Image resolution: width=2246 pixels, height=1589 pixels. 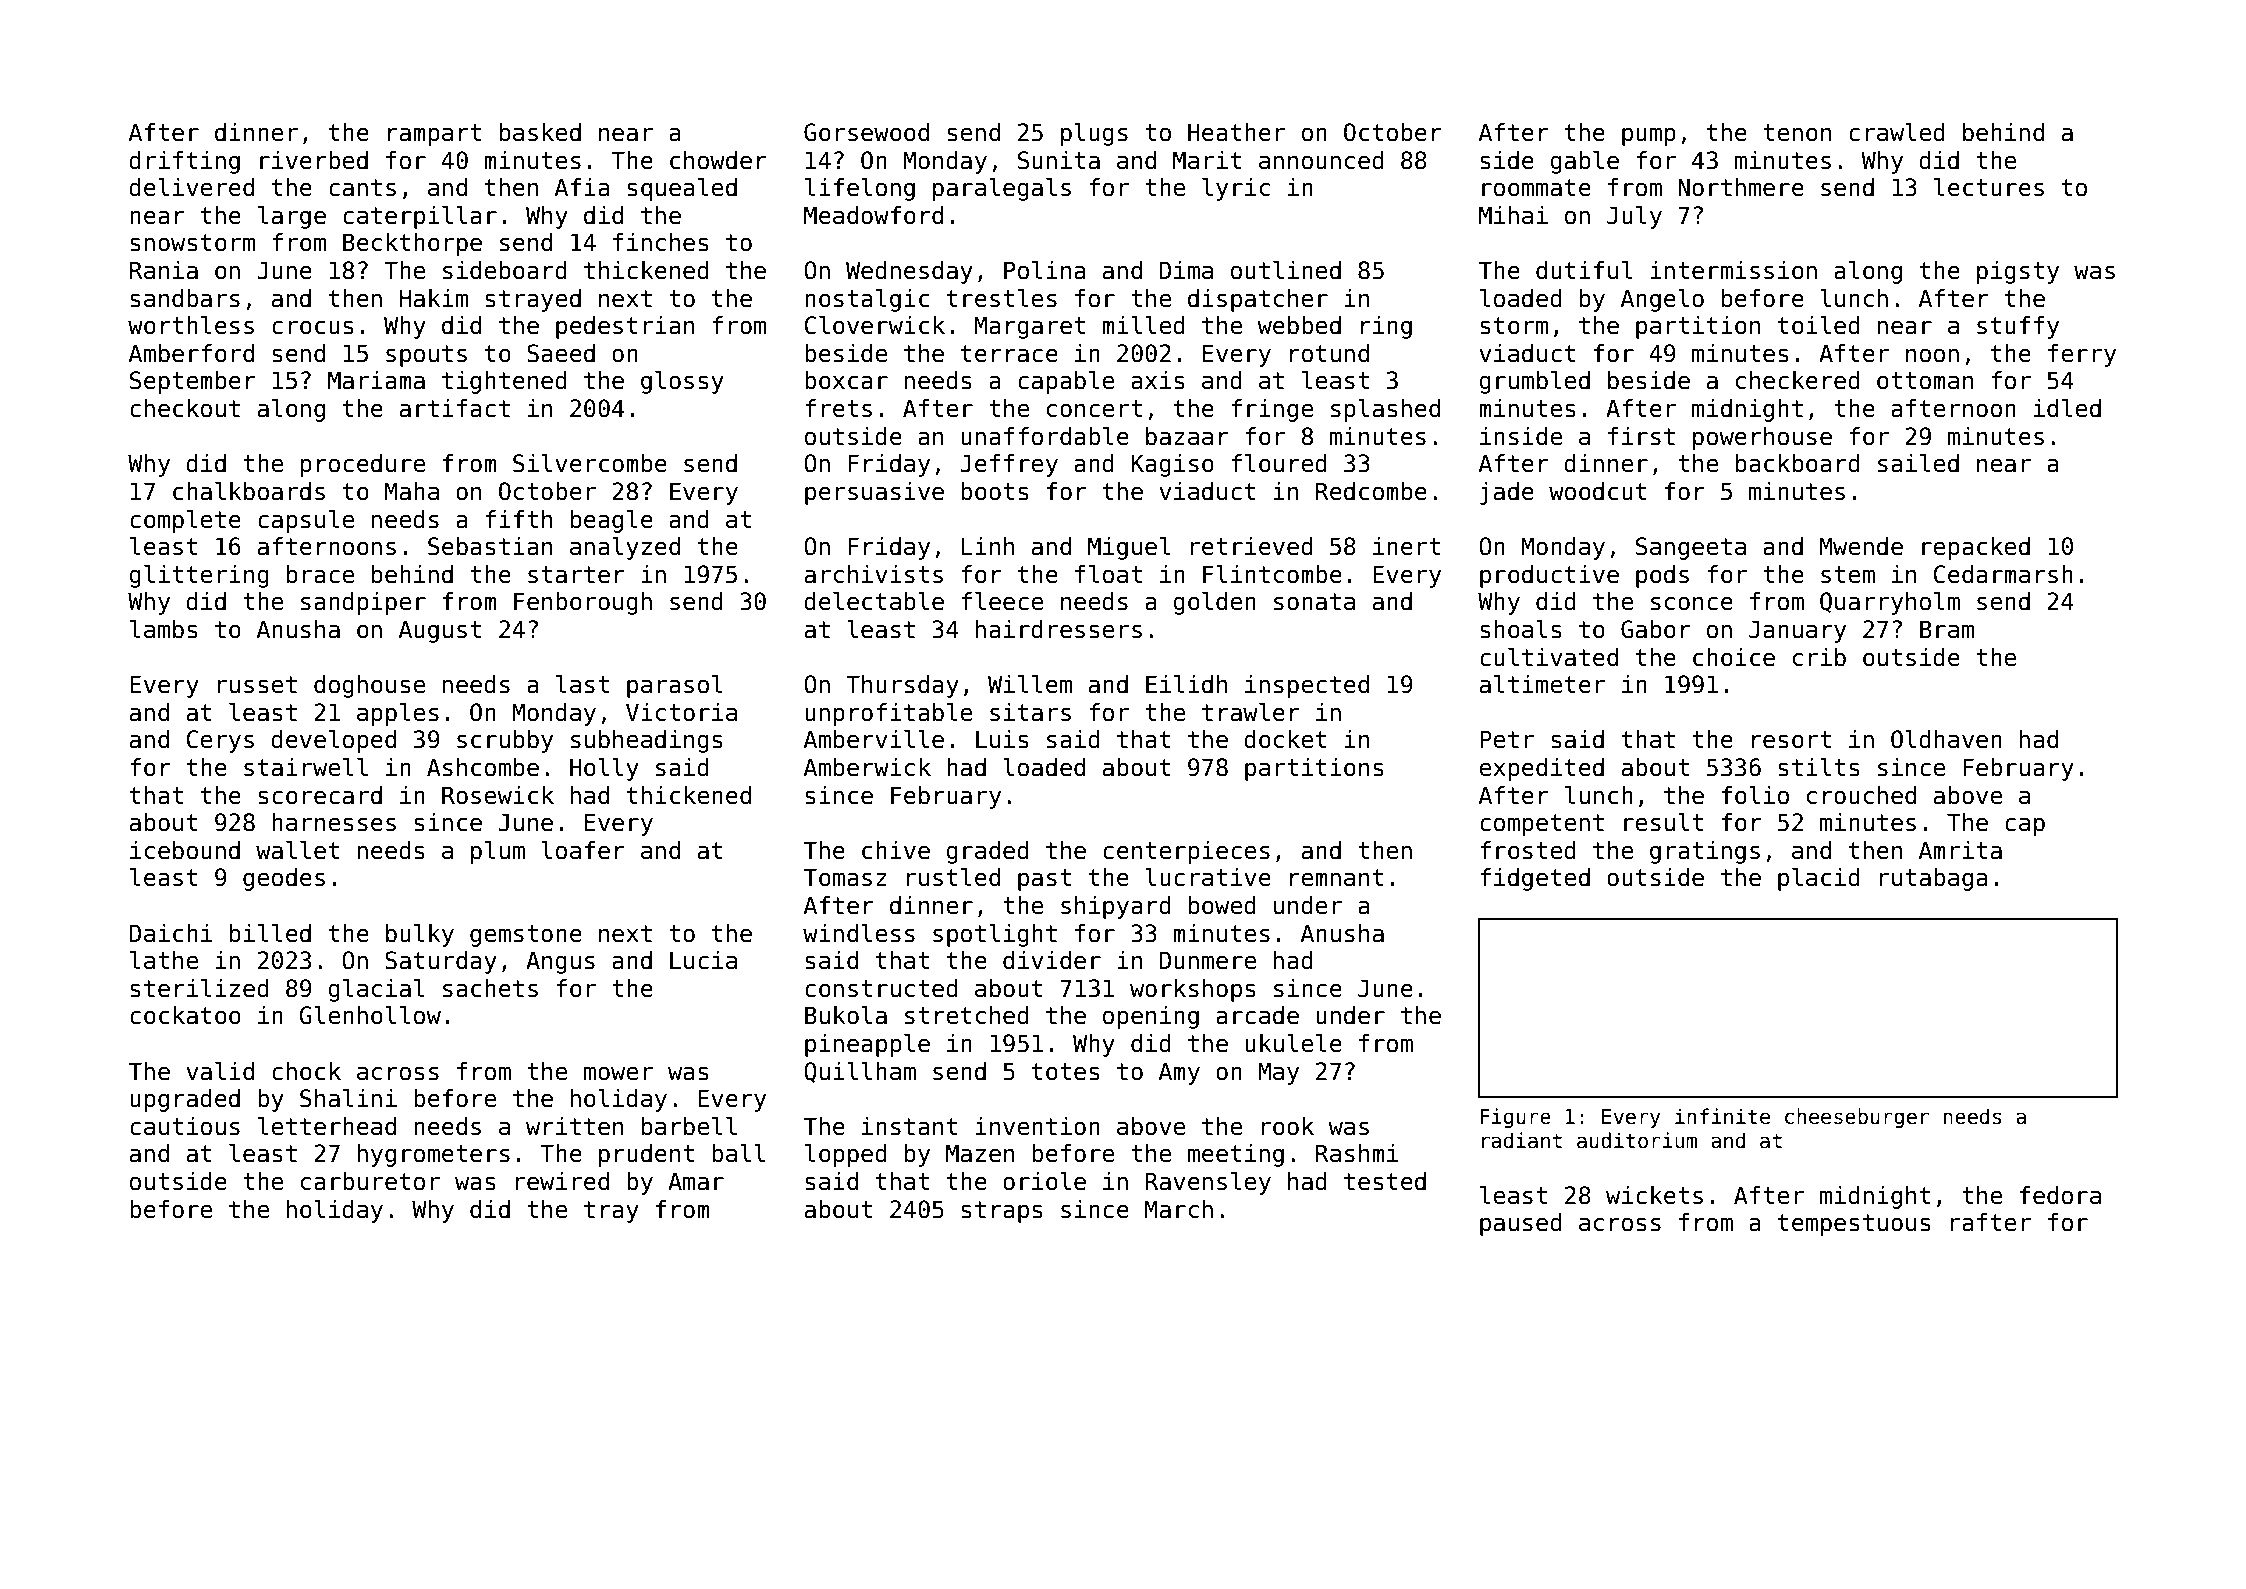 I want to click on chive, so click(x=896, y=850).
